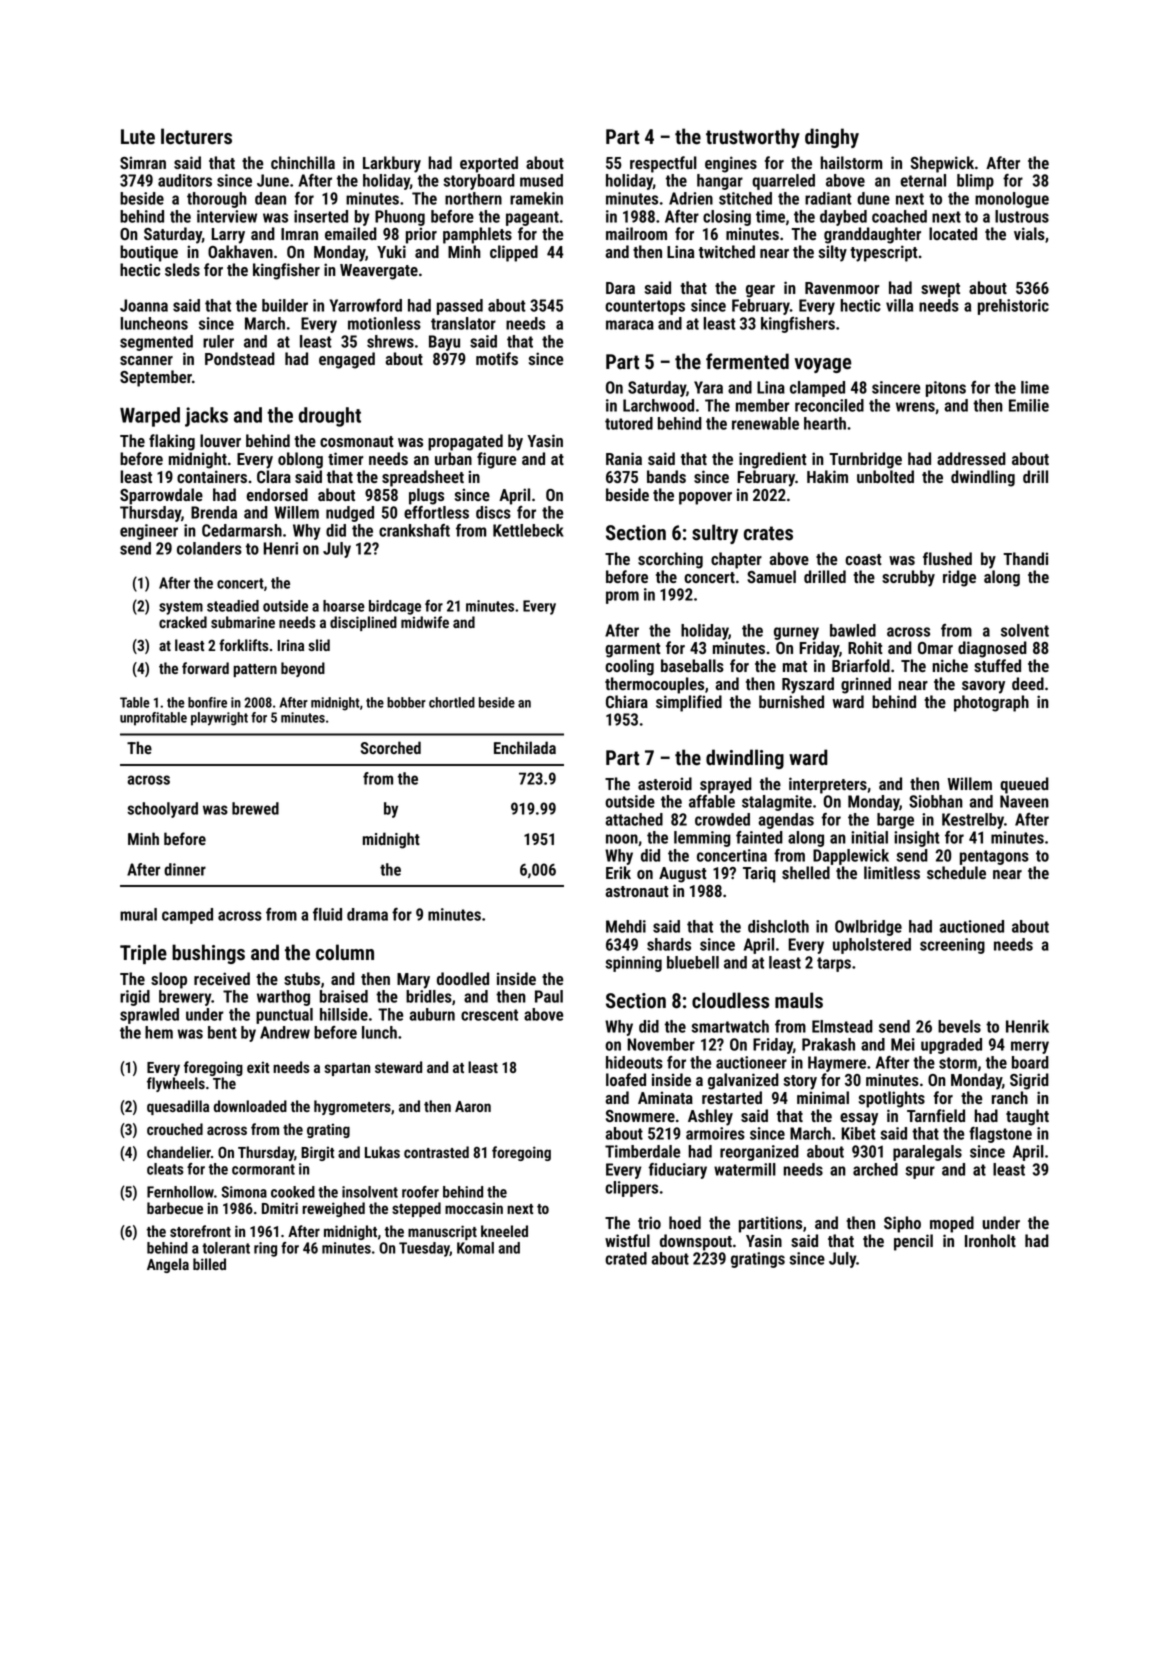  I want to click on Enchilada, so click(525, 747).
